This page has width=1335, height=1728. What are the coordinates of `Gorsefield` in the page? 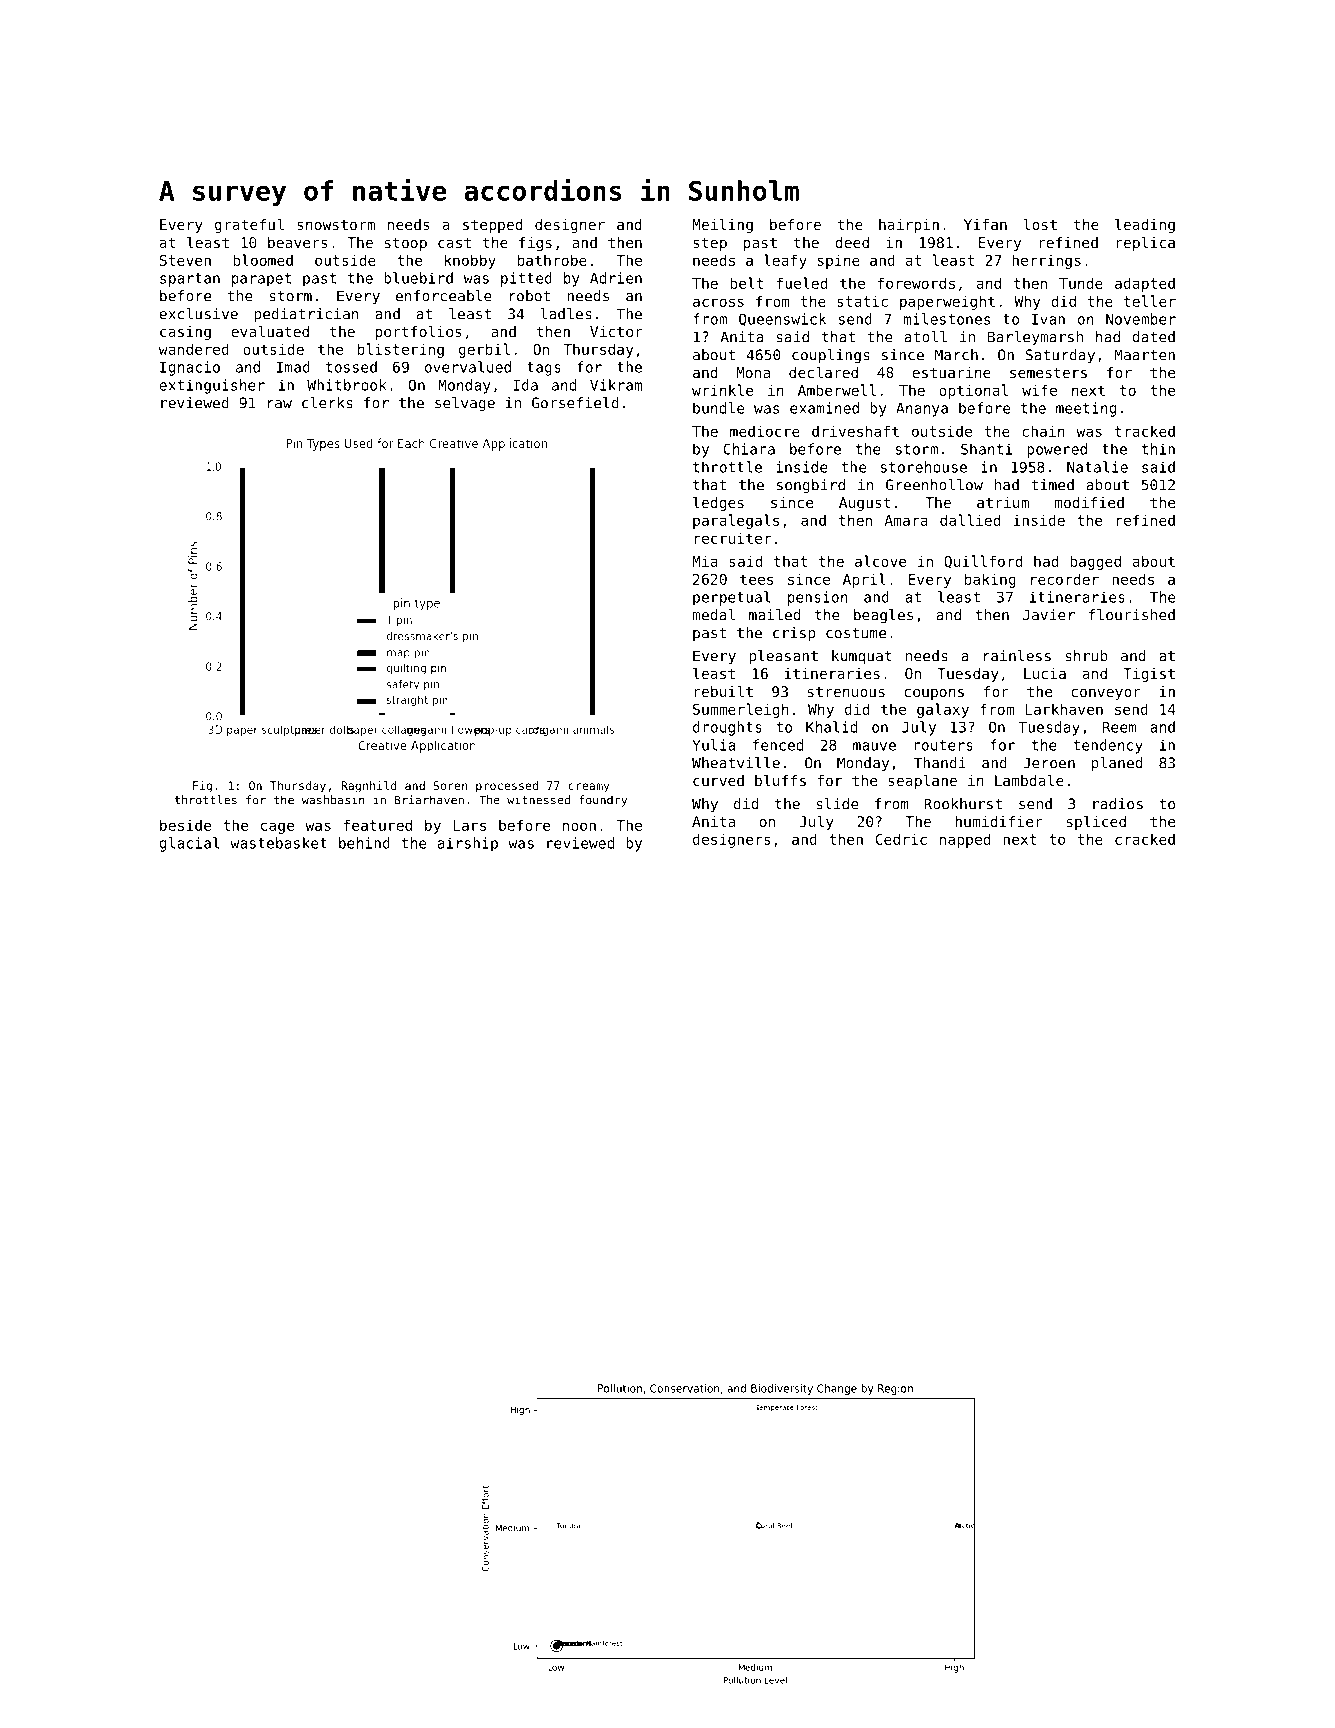 It's located at (575, 403).
